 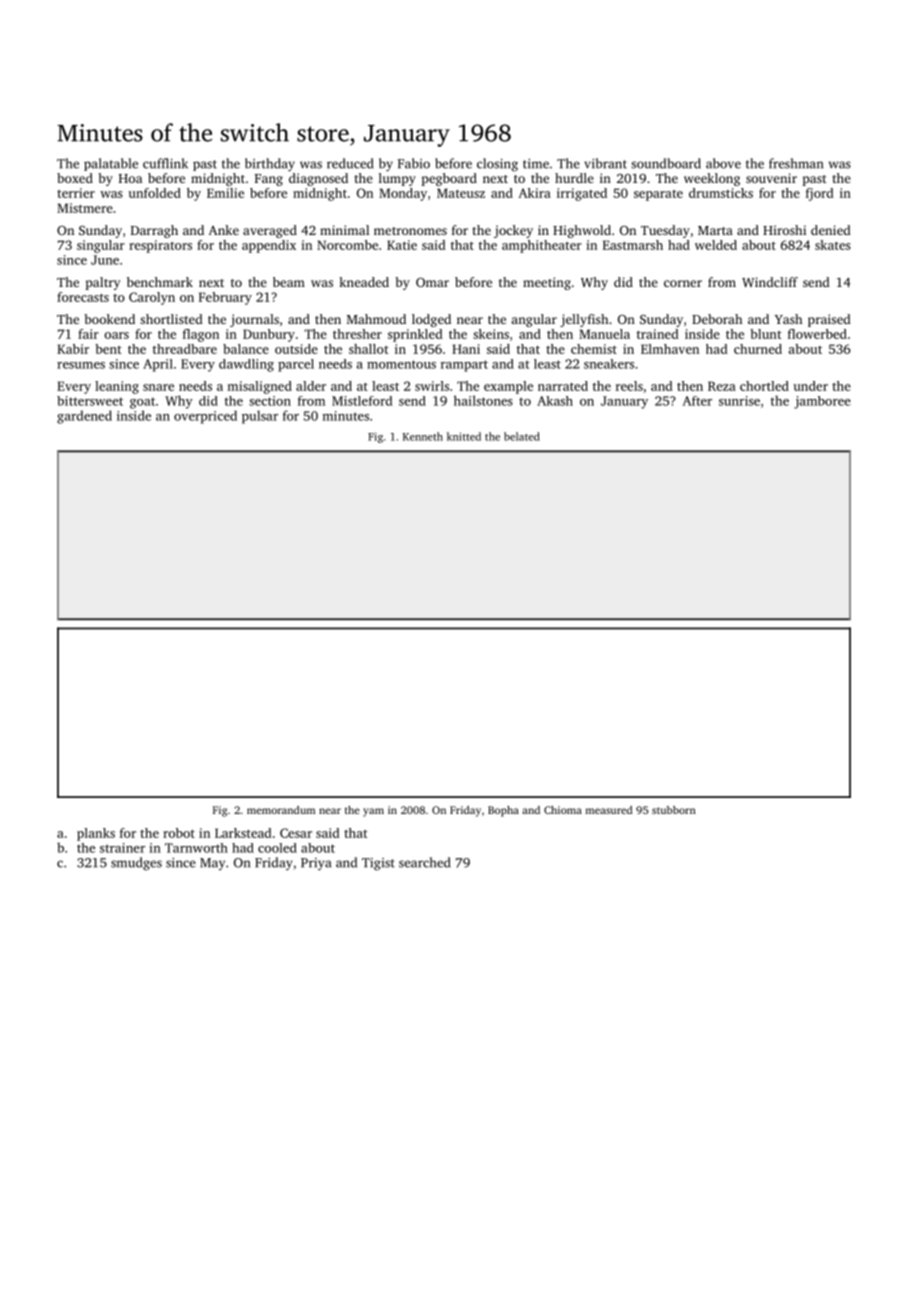 I want to click on measured, so click(x=609, y=810).
